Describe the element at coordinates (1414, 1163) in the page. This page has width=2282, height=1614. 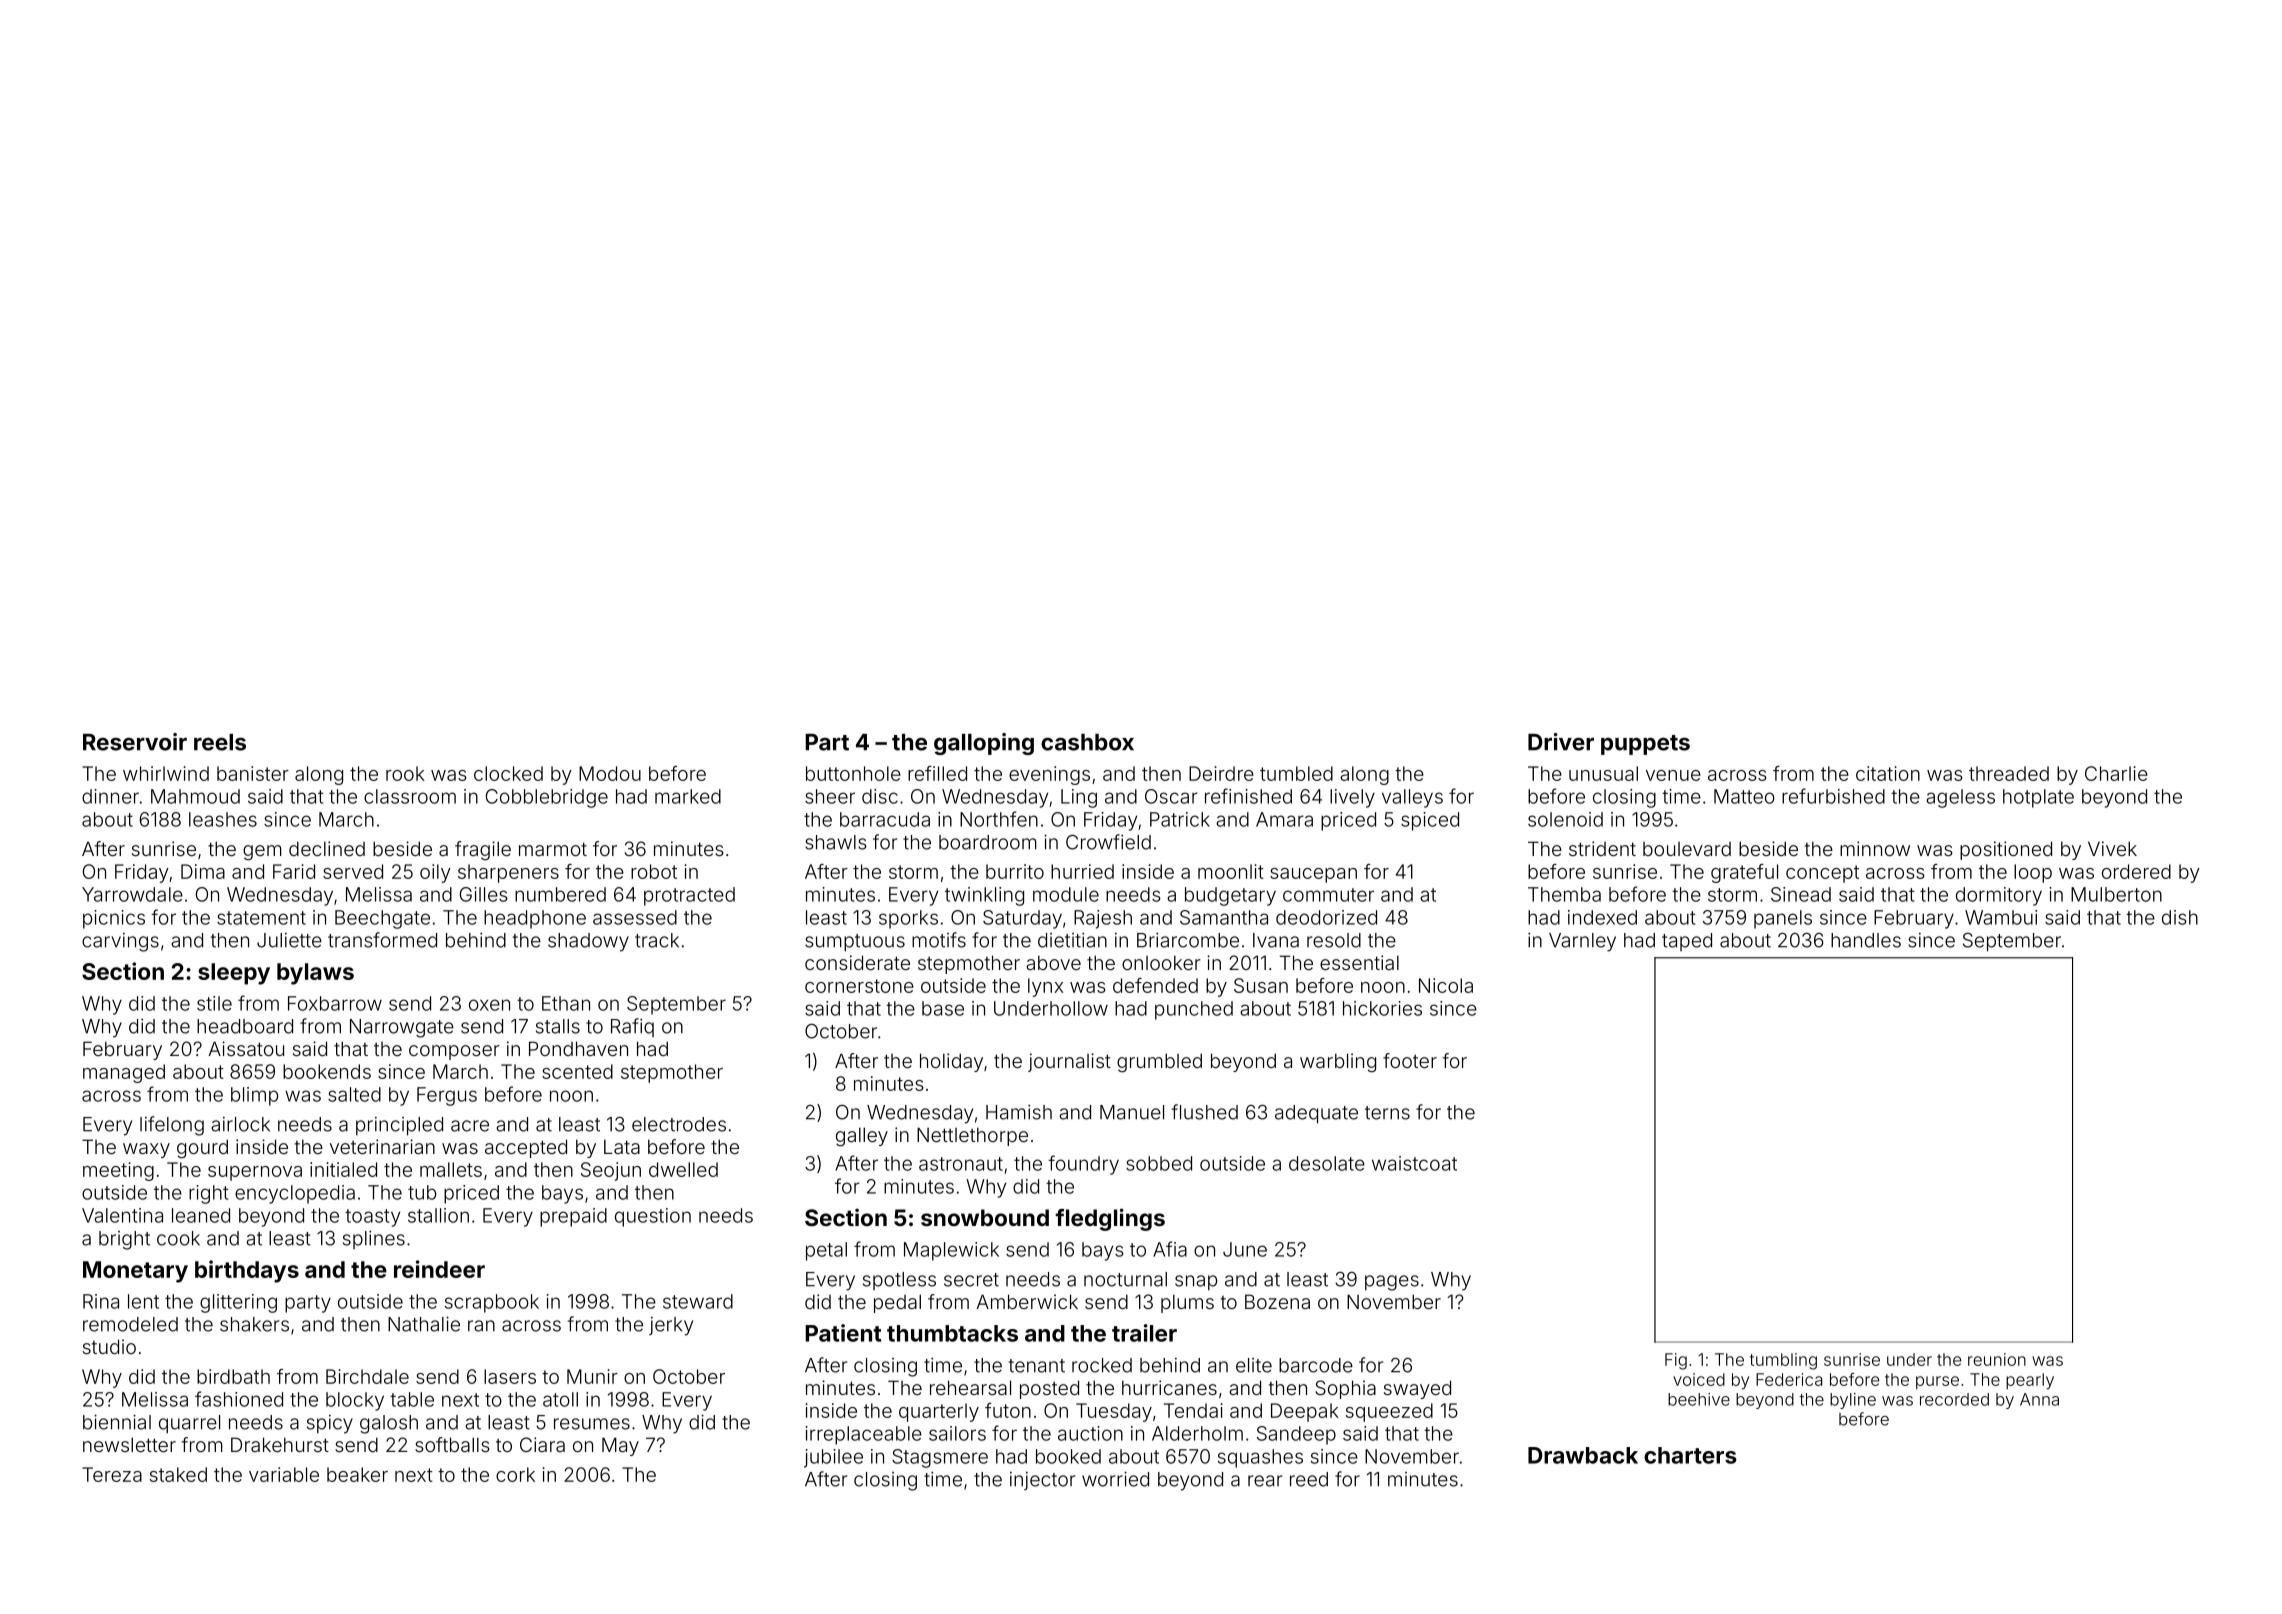
I see `waistcoat` at that location.
